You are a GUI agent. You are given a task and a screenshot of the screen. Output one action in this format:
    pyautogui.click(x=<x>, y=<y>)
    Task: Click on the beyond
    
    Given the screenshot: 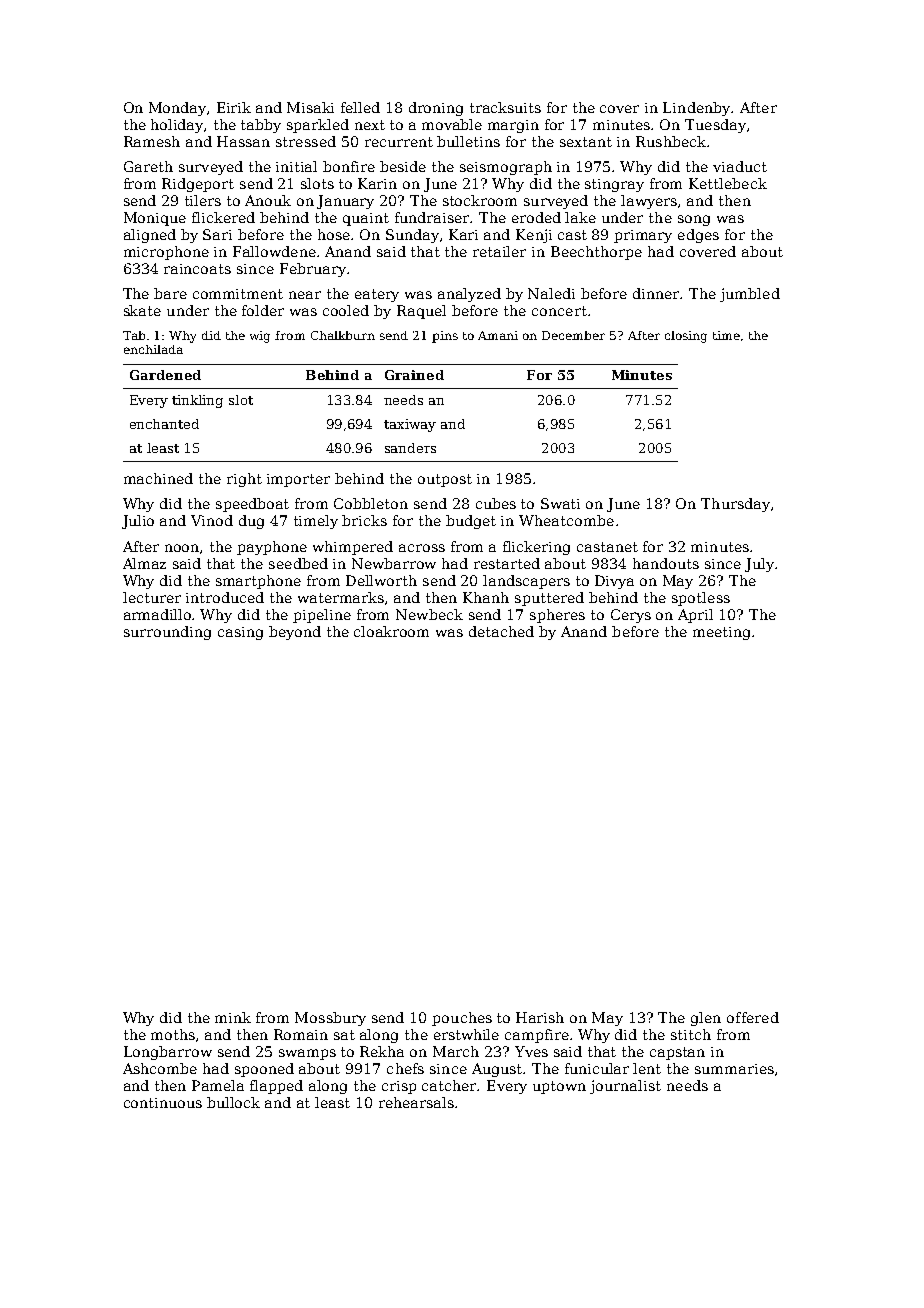 What is the action you would take?
    pyautogui.click(x=295, y=633)
